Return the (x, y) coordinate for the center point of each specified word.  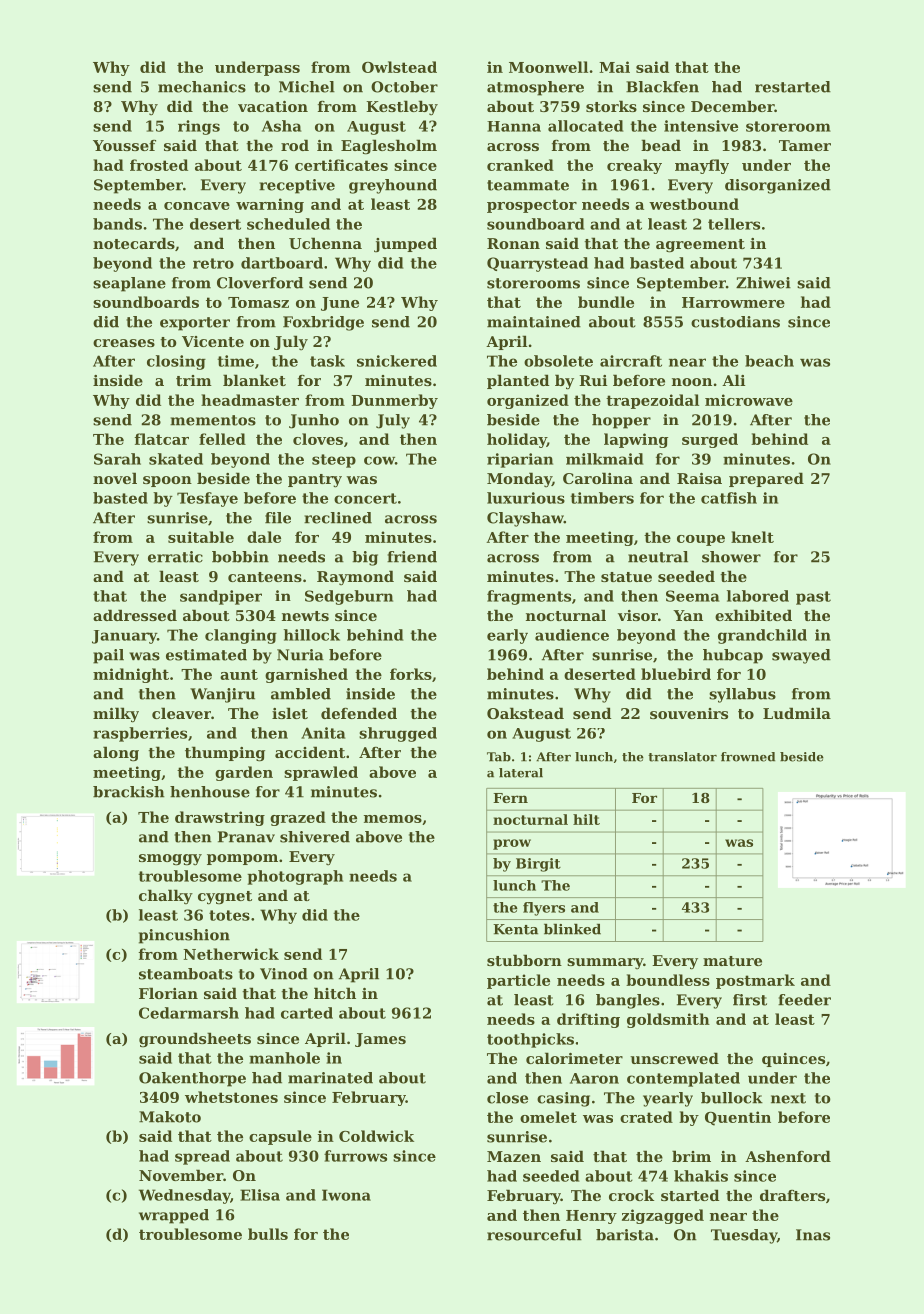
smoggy (170, 860)
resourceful (534, 1235)
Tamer (805, 145)
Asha (282, 126)
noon (692, 382)
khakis (701, 1176)
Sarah (117, 459)
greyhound (393, 186)
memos (393, 819)
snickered (397, 361)
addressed (135, 615)
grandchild (762, 636)
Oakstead (525, 713)
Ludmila (797, 713)
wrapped (174, 1216)
